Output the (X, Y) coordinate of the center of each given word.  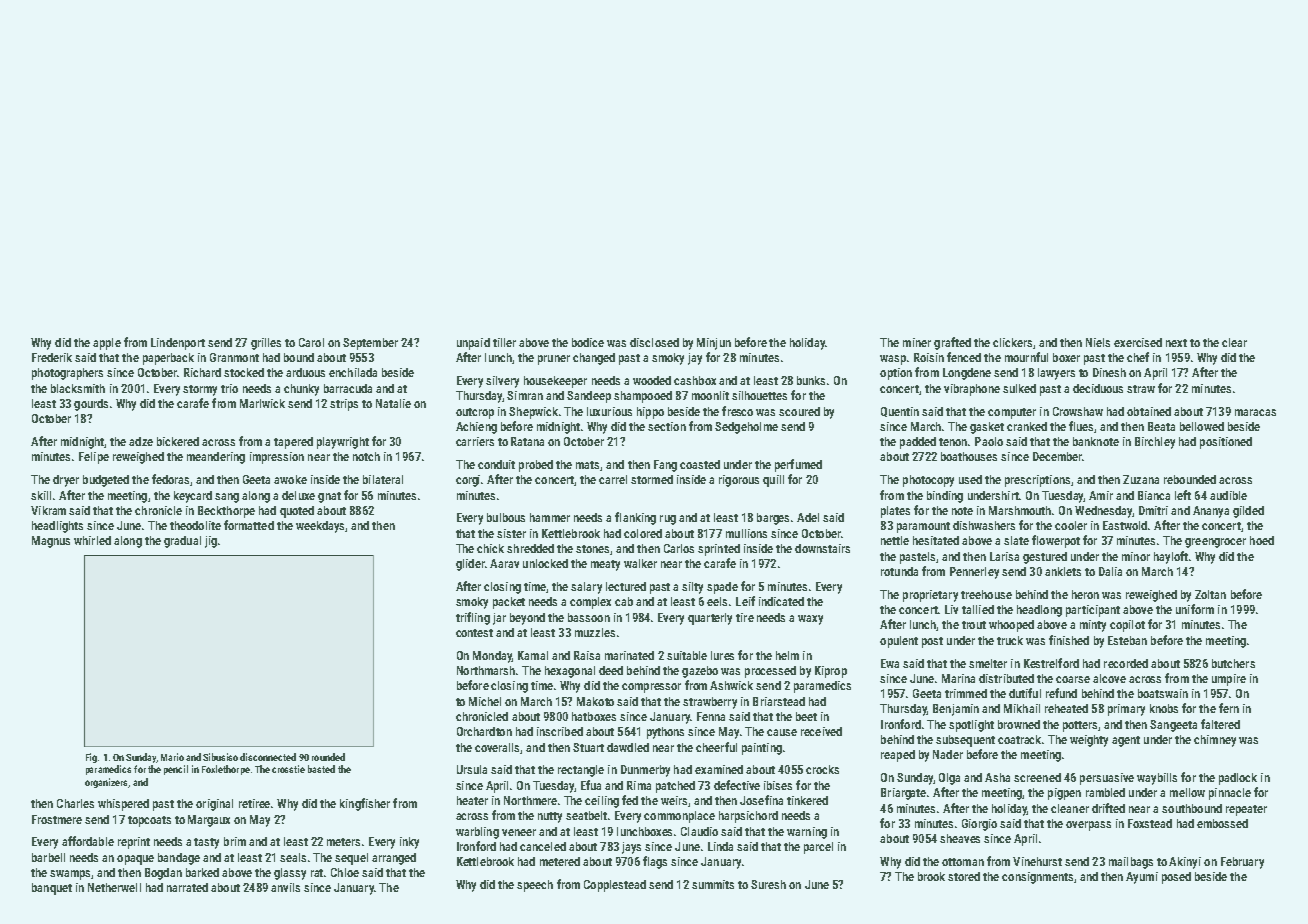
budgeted (106, 481)
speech (535, 886)
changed (594, 359)
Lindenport (178, 344)
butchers (1233, 663)
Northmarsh (486, 670)
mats (587, 465)
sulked (1019, 388)
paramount (923, 527)
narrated (187, 887)
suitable (687, 655)
